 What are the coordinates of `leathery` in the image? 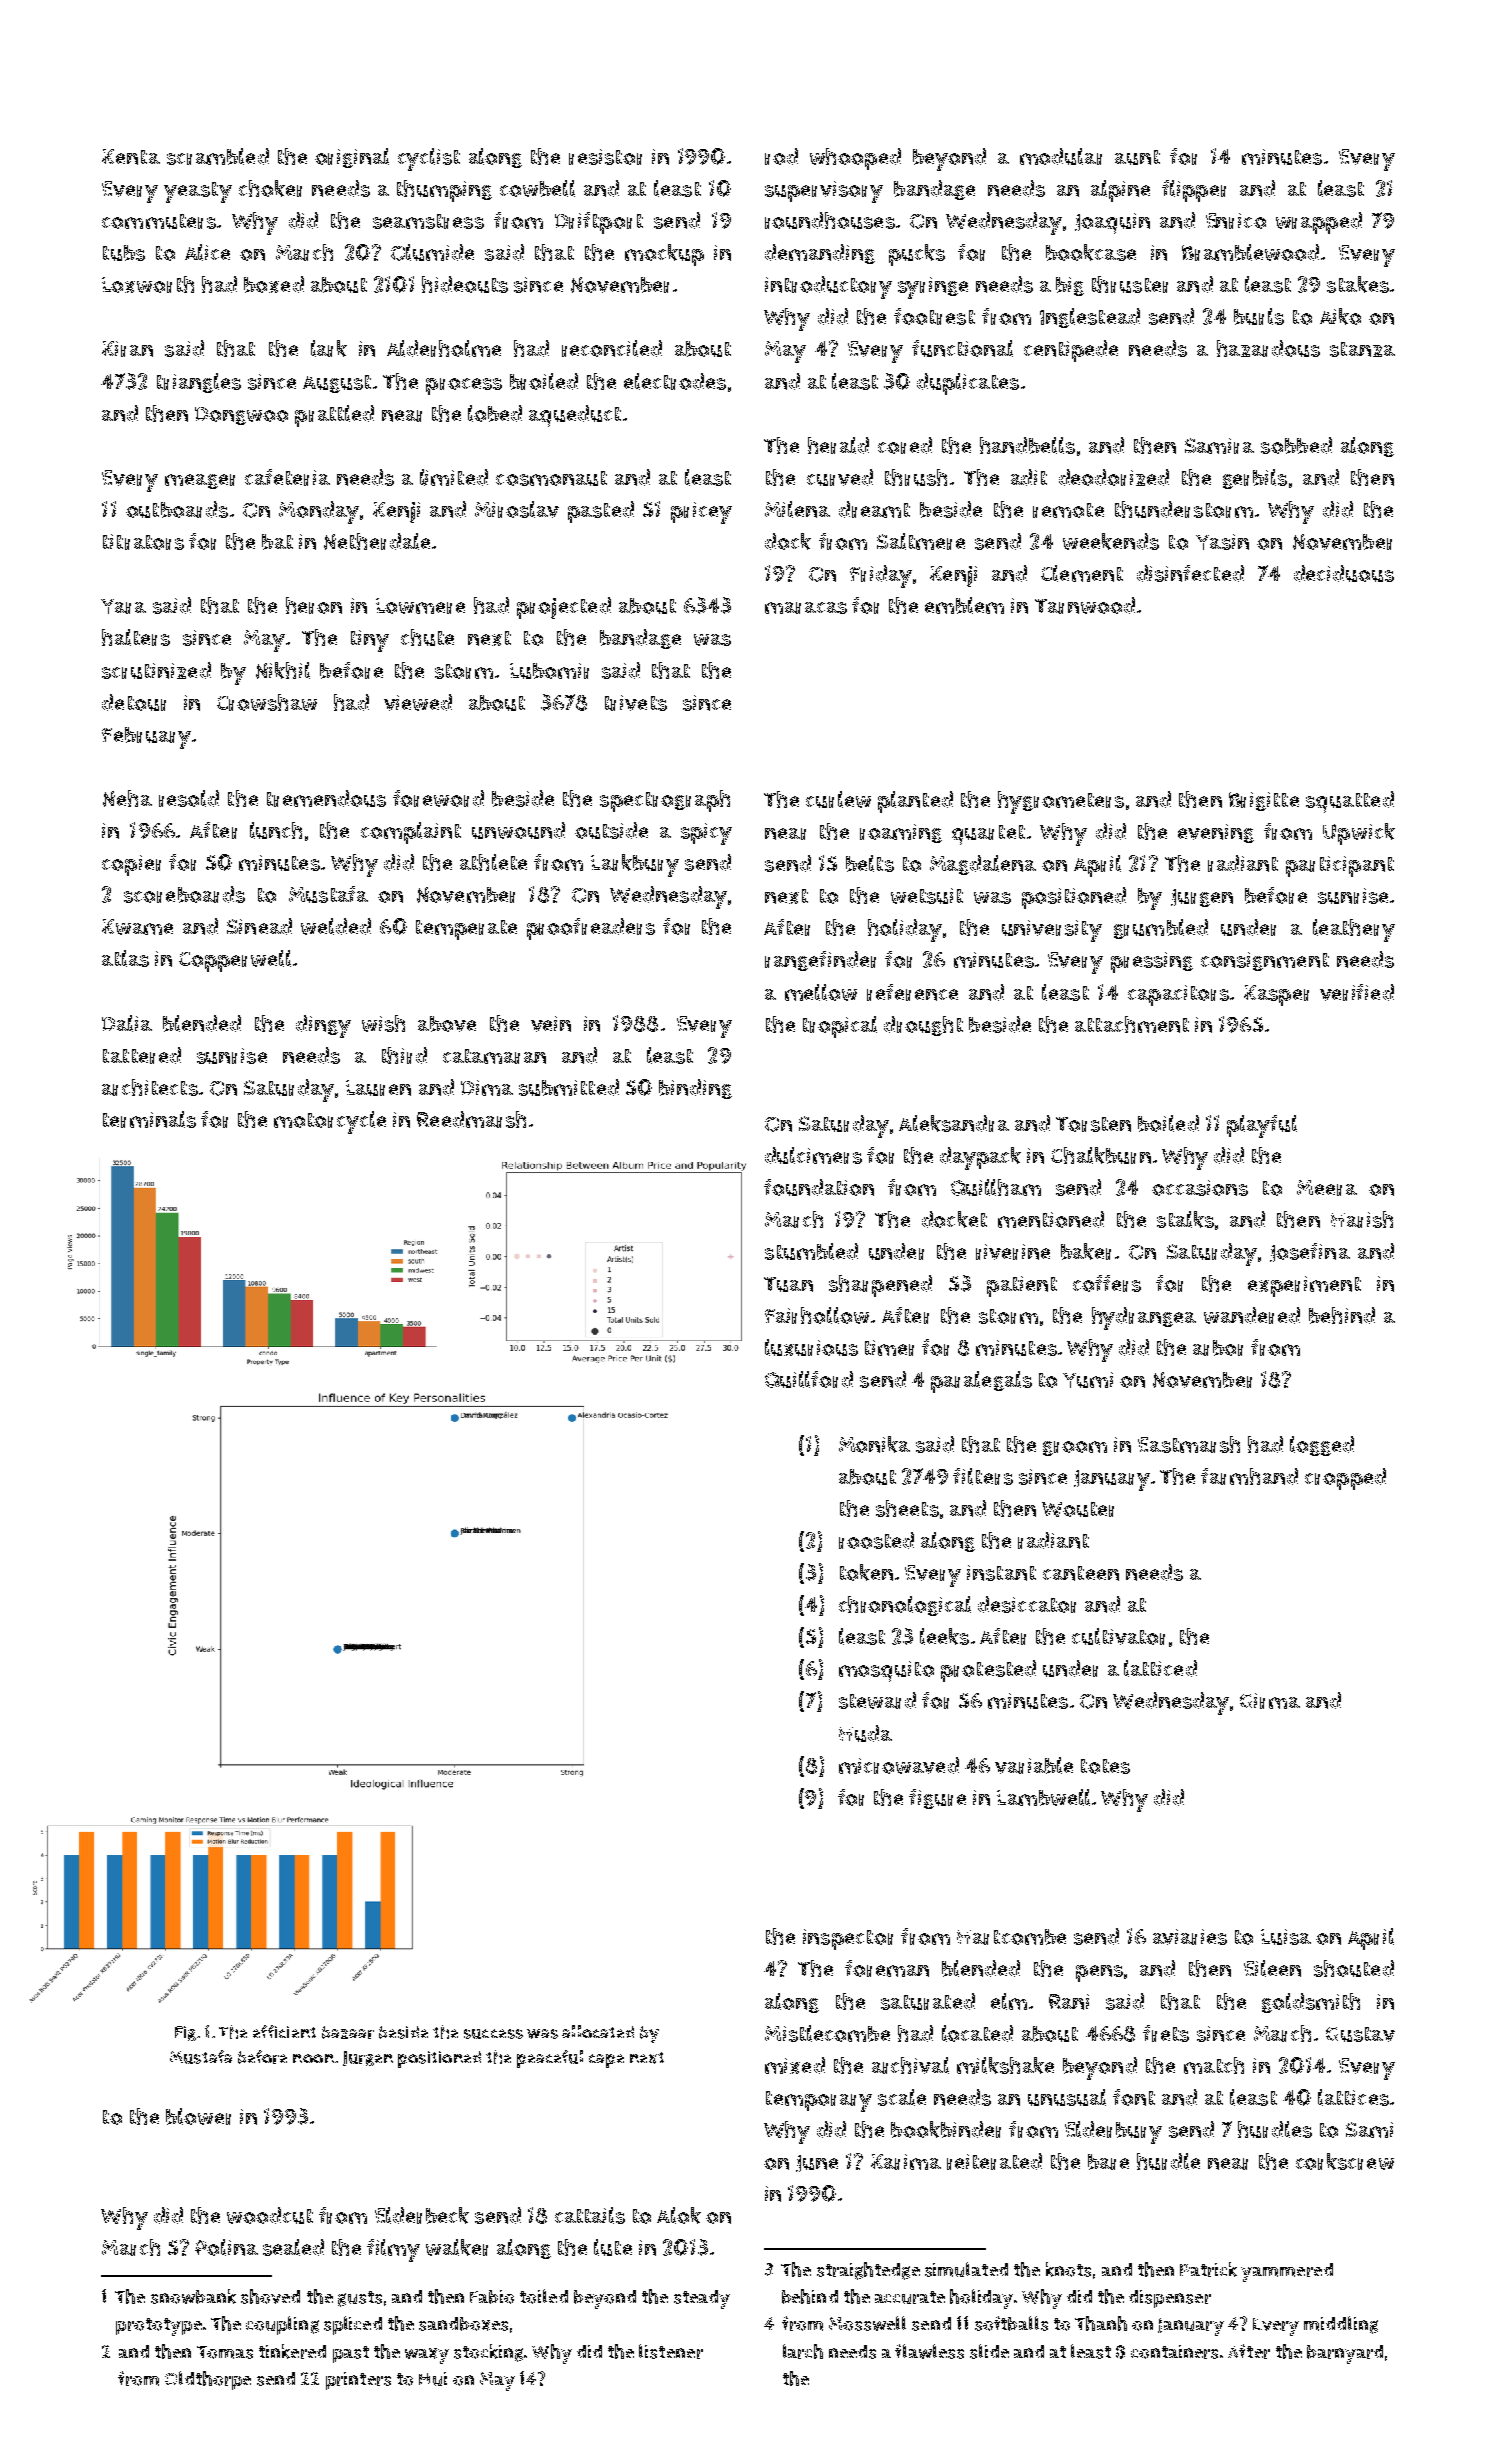 It's located at (1354, 930).
